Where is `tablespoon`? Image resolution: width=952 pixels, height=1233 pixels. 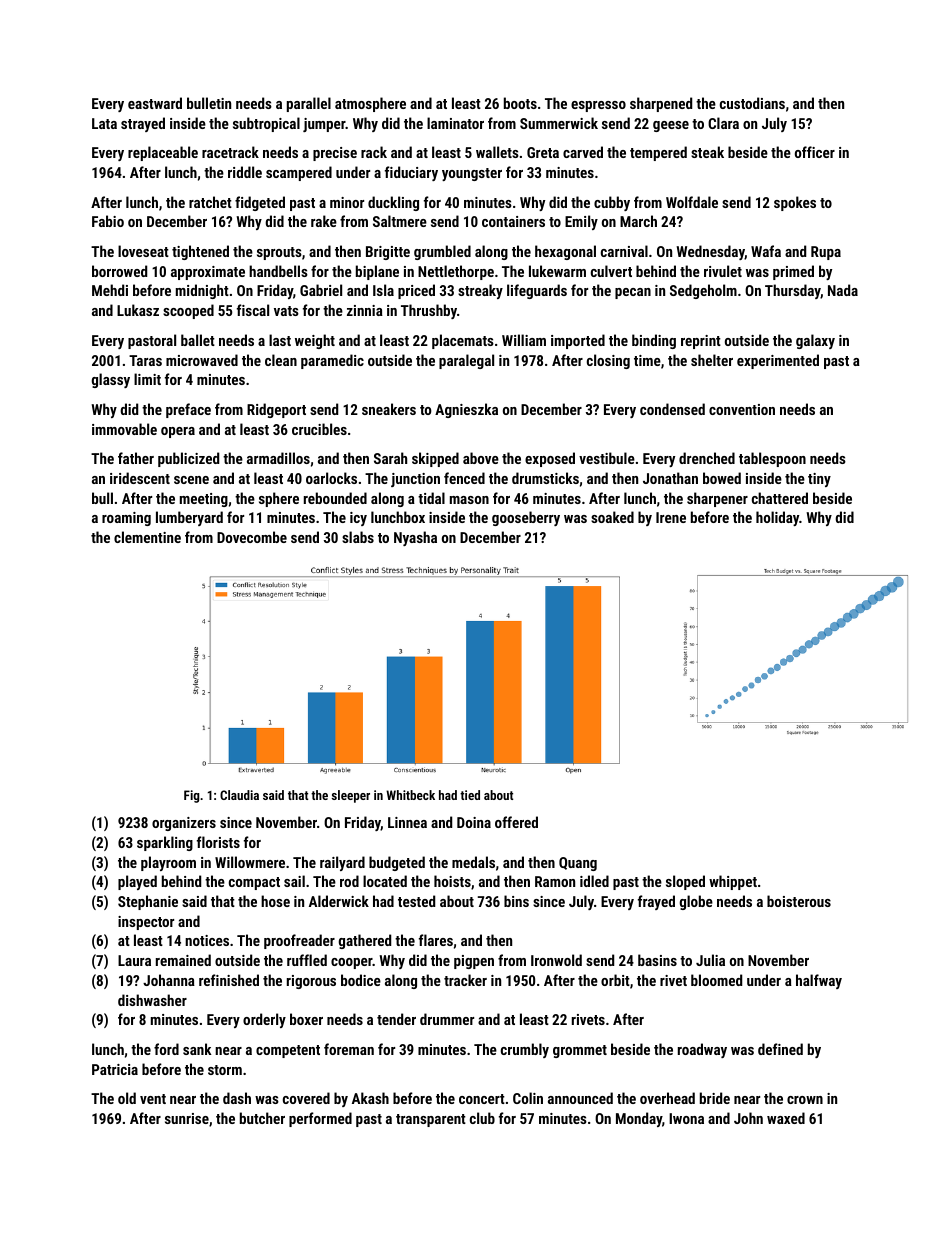 tablespoon is located at coordinates (772, 459).
